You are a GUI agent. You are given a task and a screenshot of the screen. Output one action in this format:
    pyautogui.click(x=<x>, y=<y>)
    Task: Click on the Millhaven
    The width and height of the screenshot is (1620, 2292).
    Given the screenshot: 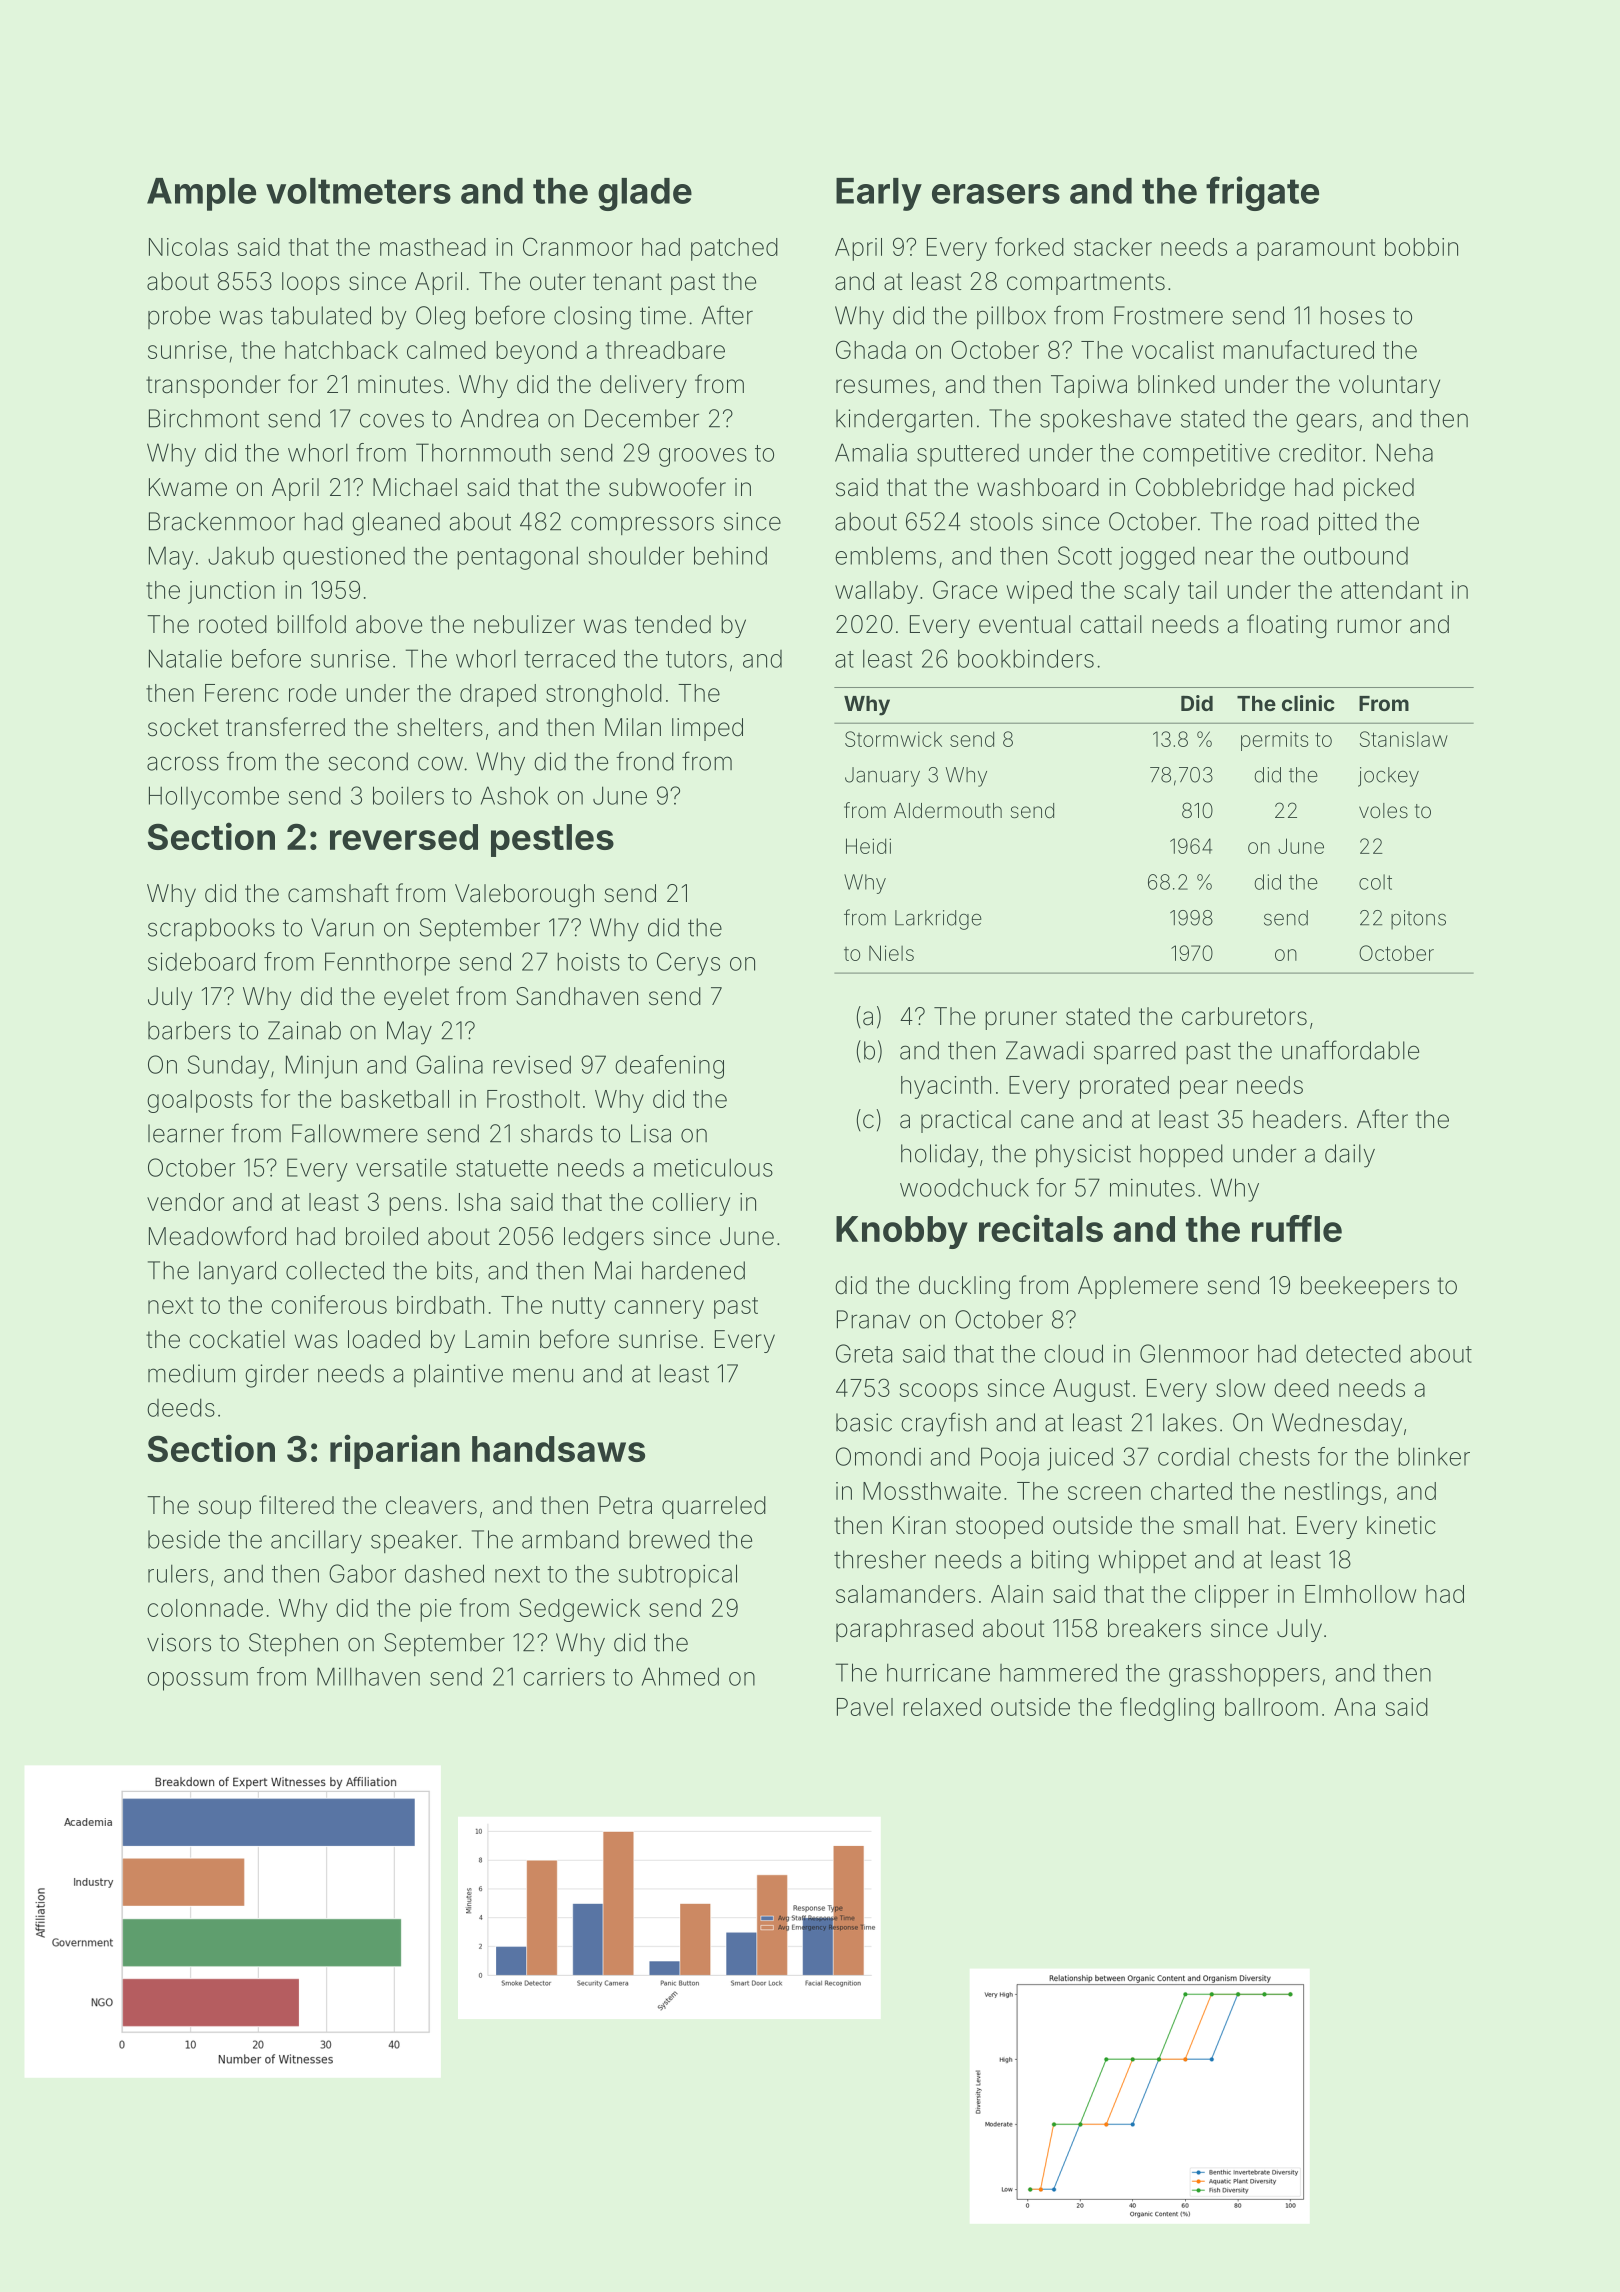 What is the action you would take?
    pyautogui.click(x=368, y=1676)
